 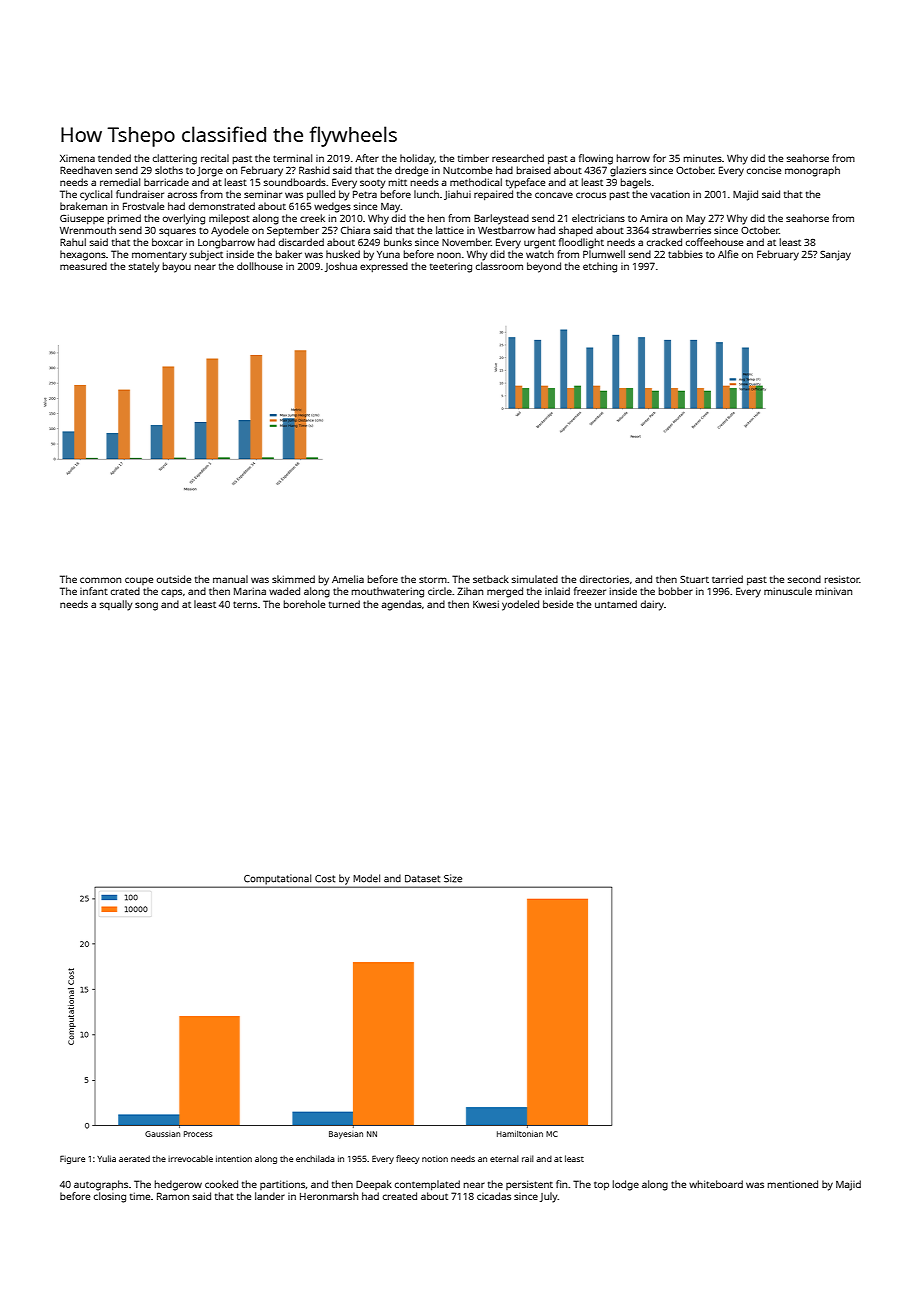 What do you see at coordinates (835, 255) in the page?
I see `Sanjay` at bounding box center [835, 255].
